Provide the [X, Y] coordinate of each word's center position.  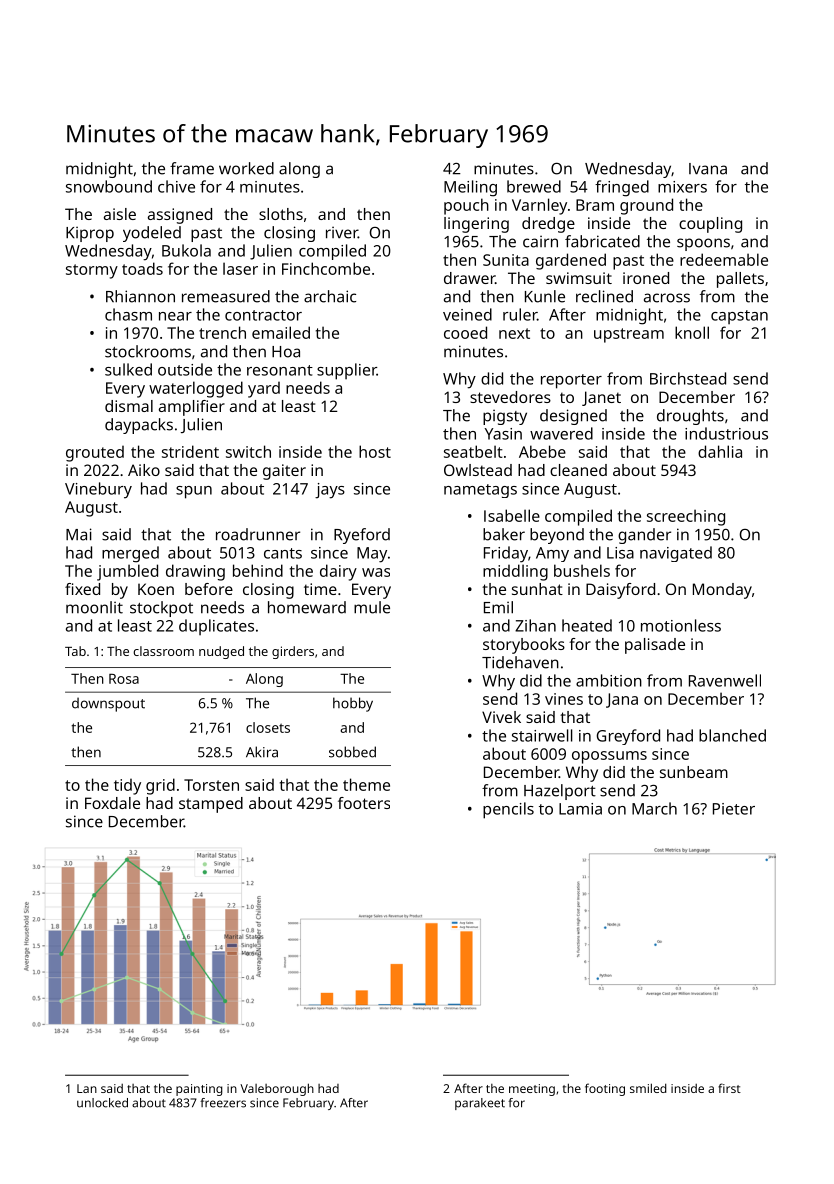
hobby [353, 704]
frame [192, 168]
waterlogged [196, 389]
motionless [681, 625]
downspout [108, 704]
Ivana [708, 169]
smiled [648, 1088]
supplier [347, 371]
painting [199, 1090]
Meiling [470, 188]
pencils [508, 810]
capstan [739, 317]
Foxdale [112, 803]
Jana [622, 700]
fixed [82, 589]
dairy [338, 572]
